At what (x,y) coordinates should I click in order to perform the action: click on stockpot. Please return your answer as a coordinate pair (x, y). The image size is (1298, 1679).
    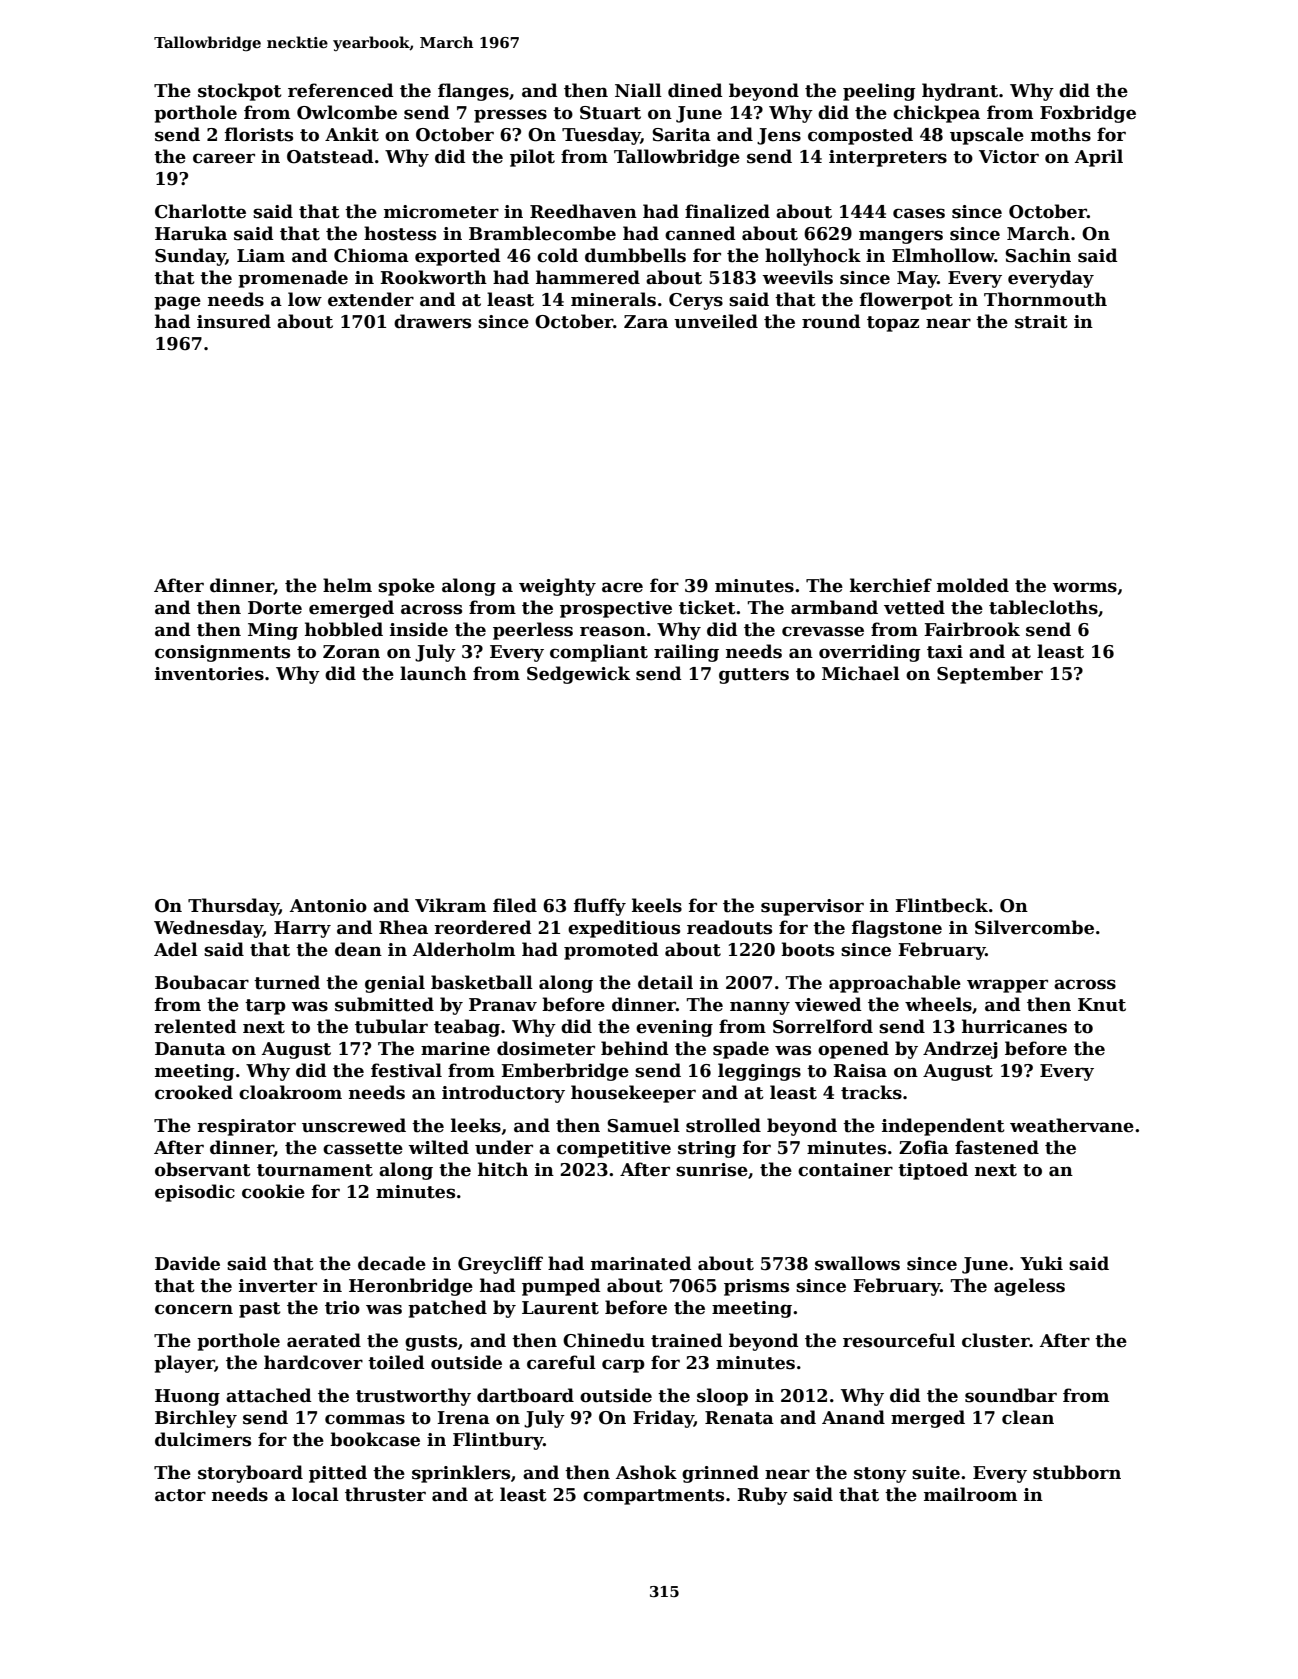
    Looking at the image, I should click on (240, 92).
